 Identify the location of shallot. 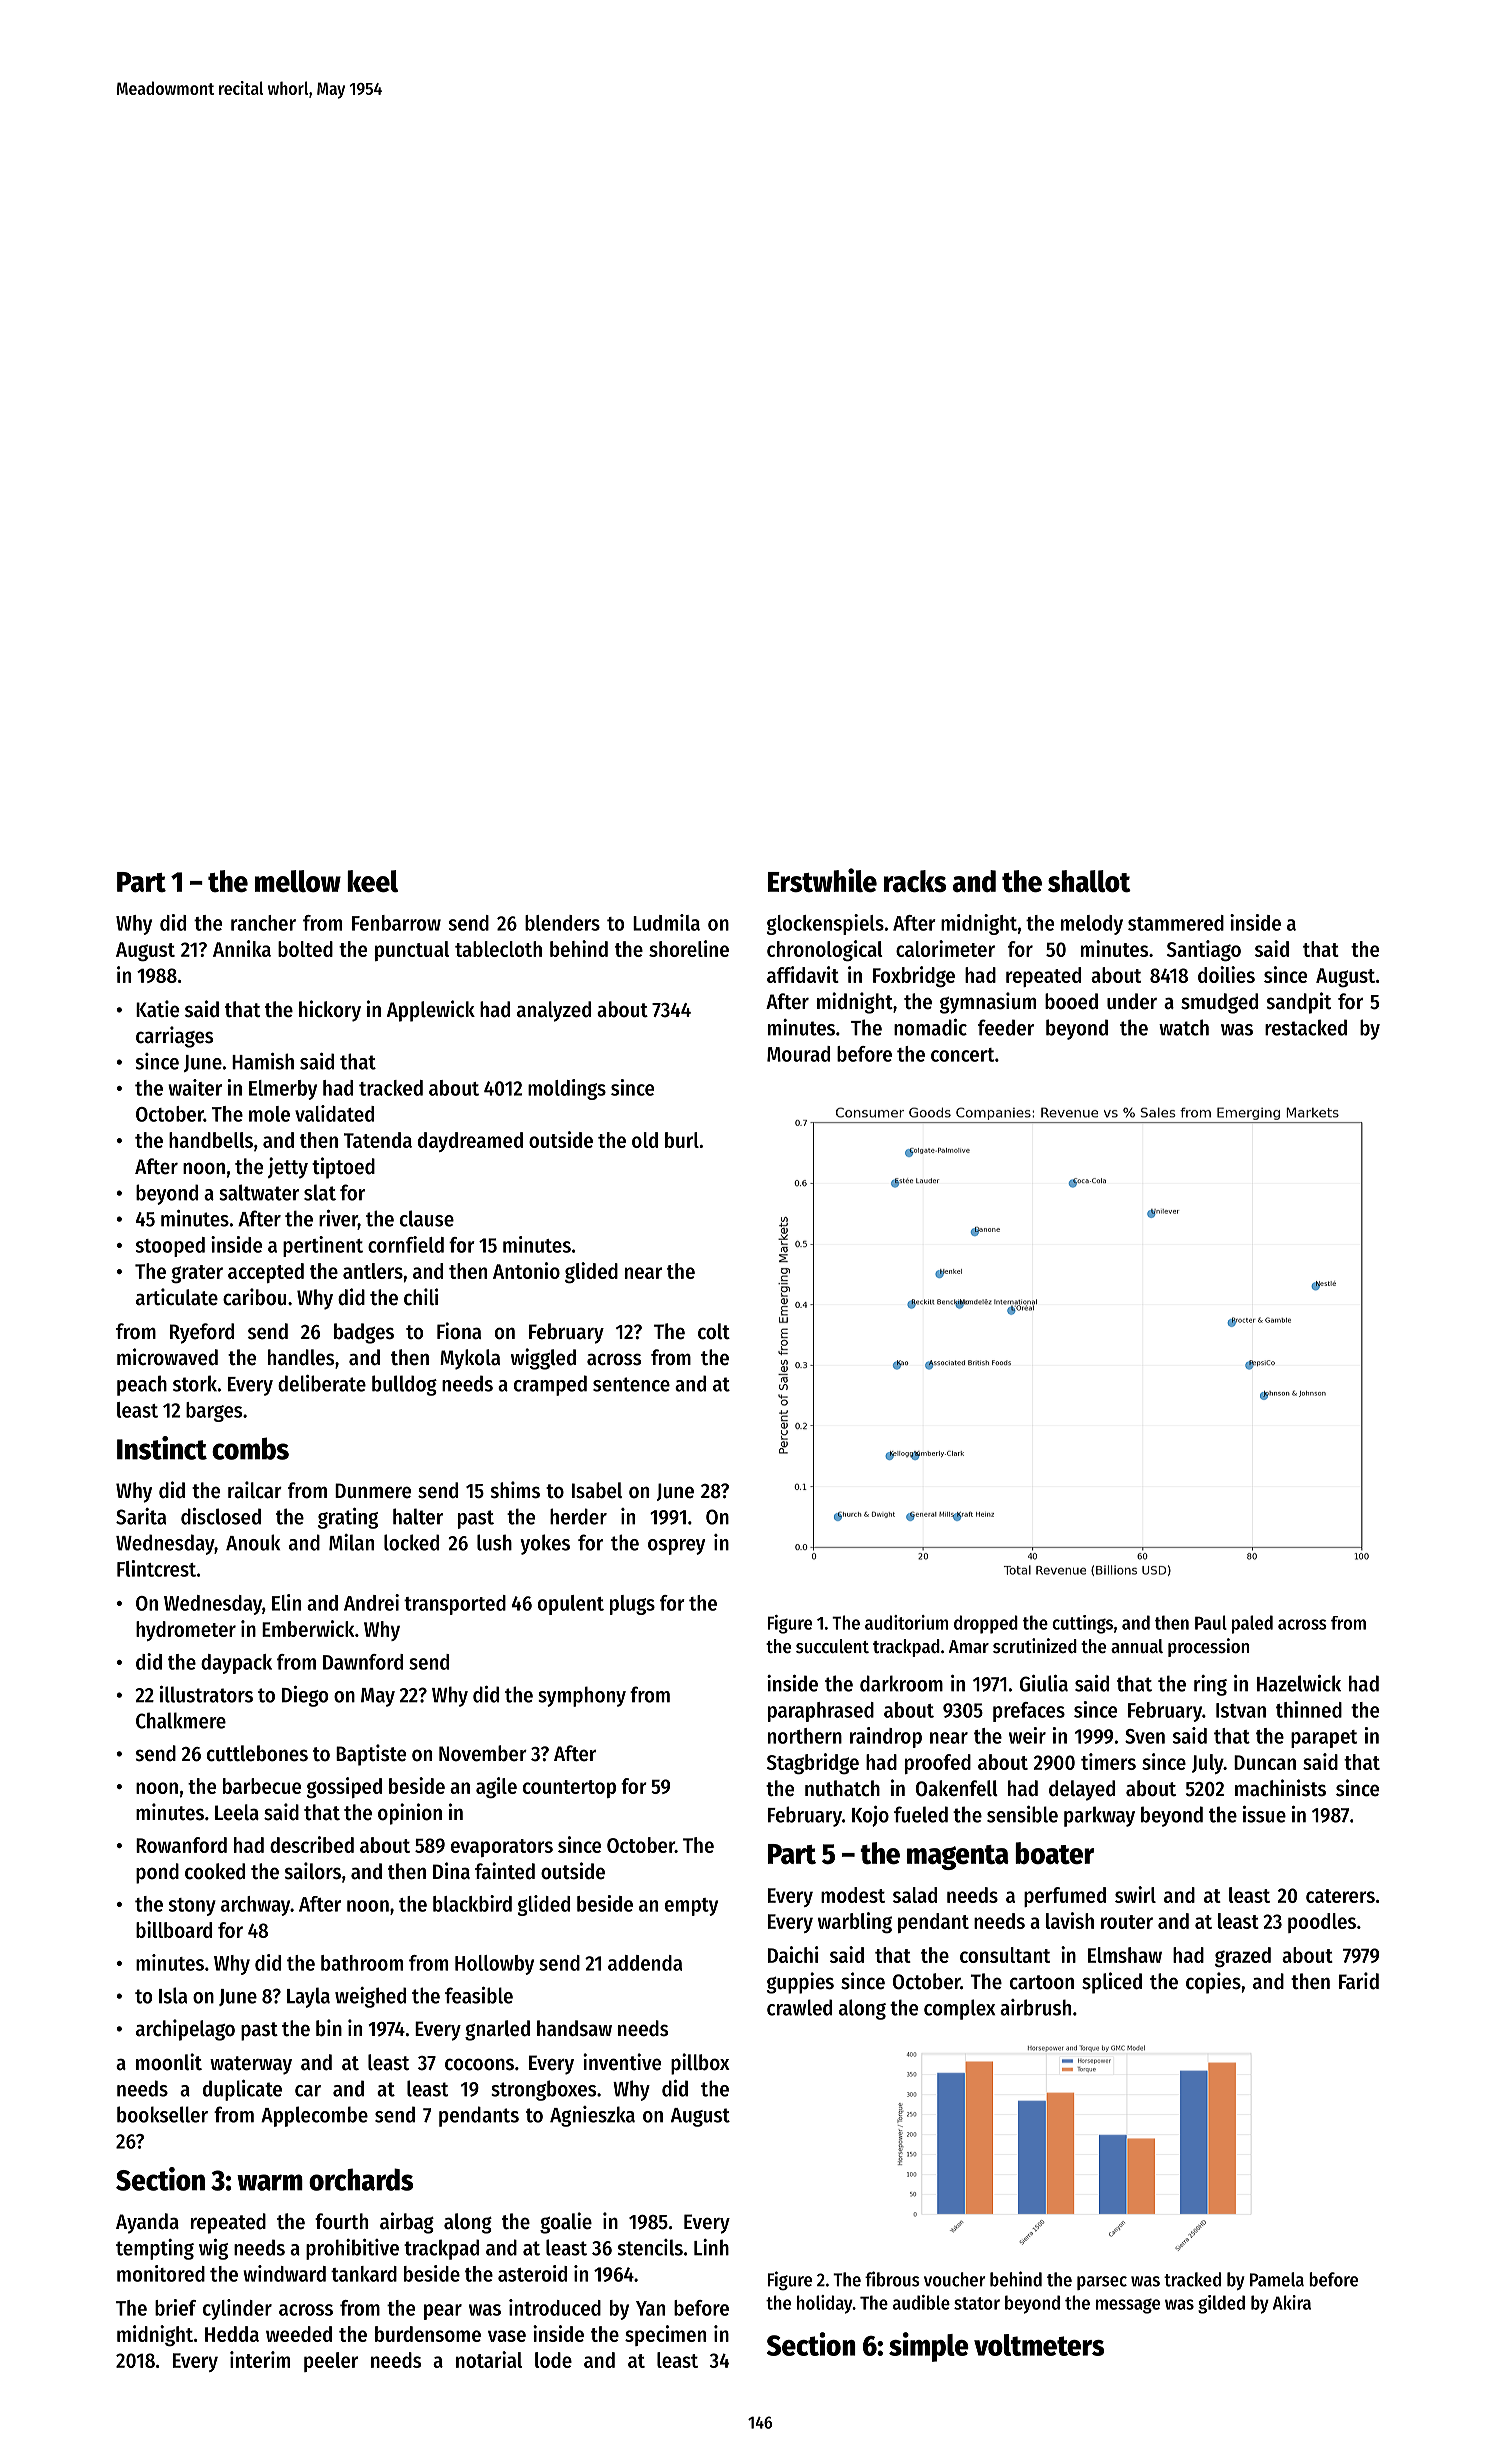
(1089, 881).
